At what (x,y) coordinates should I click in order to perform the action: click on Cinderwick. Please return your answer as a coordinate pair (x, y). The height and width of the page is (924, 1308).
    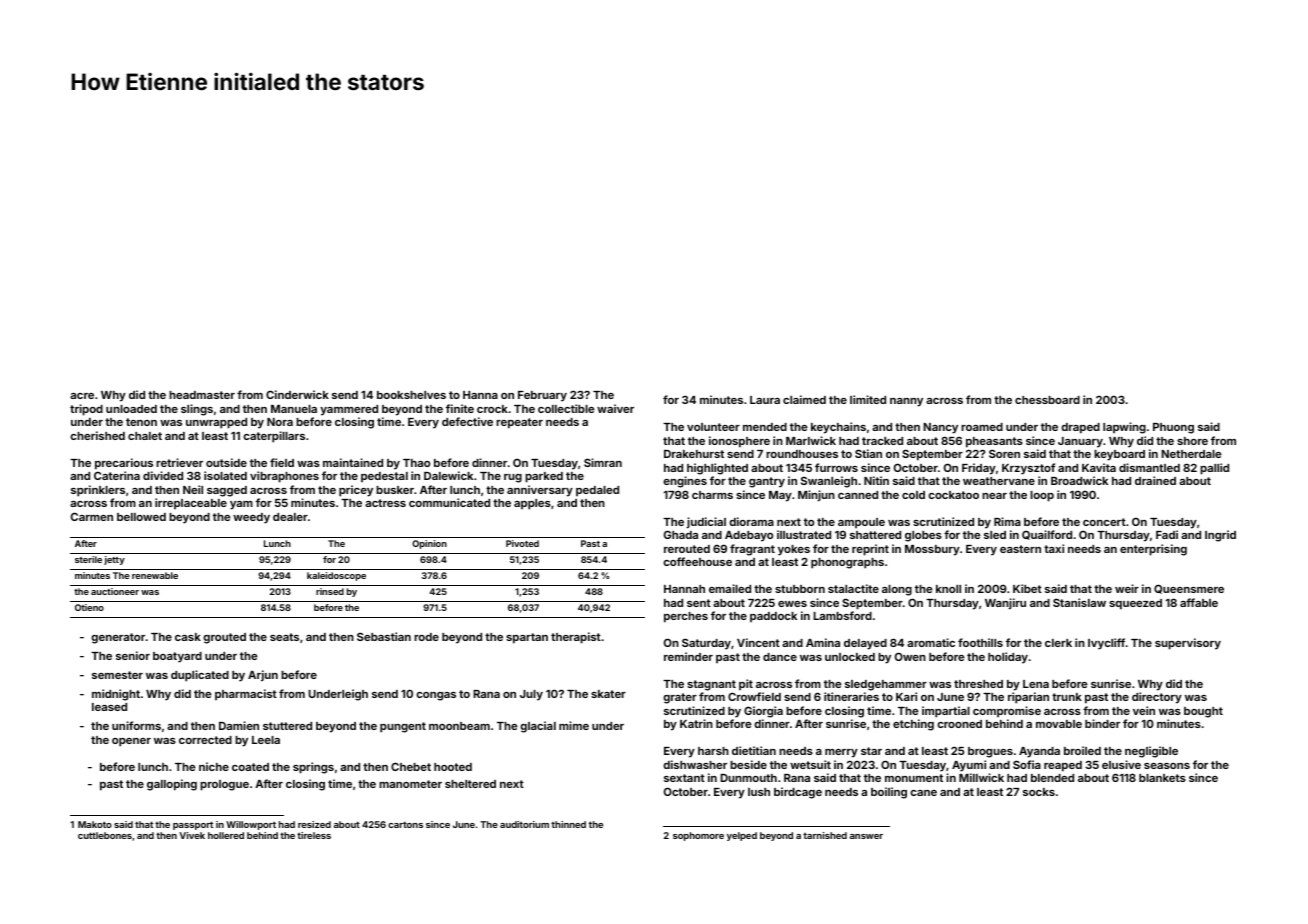
    Looking at the image, I should click on (297, 394).
